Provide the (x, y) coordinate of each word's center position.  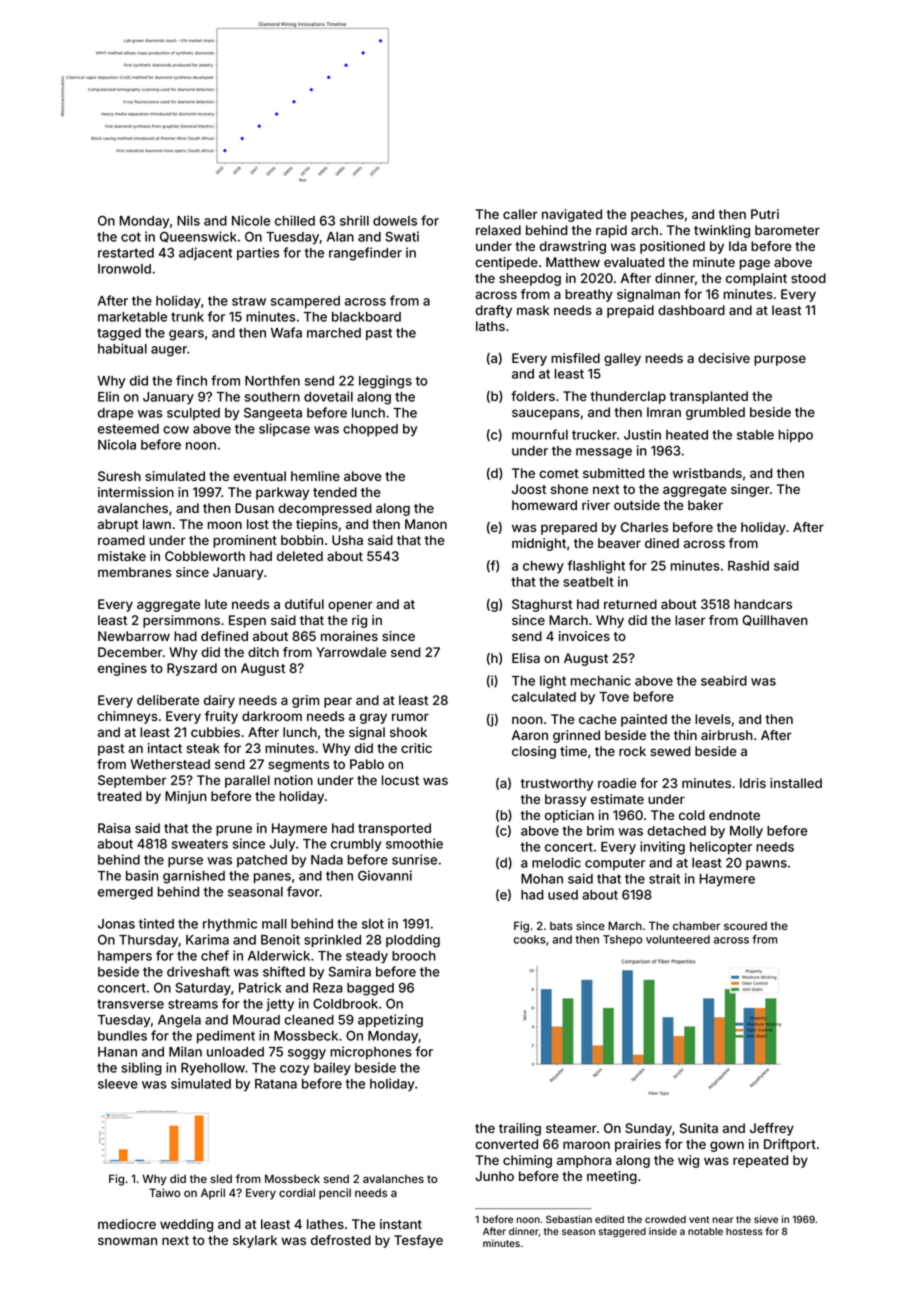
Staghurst (542, 605)
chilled (295, 220)
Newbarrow (134, 636)
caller (520, 214)
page (755, 264)
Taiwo (164, 1192)
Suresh (119, 476)
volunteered (678, 939)
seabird (724, 680)
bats (561, 926)
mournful (540, 434)
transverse (130, 1004)
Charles (644, 527)
